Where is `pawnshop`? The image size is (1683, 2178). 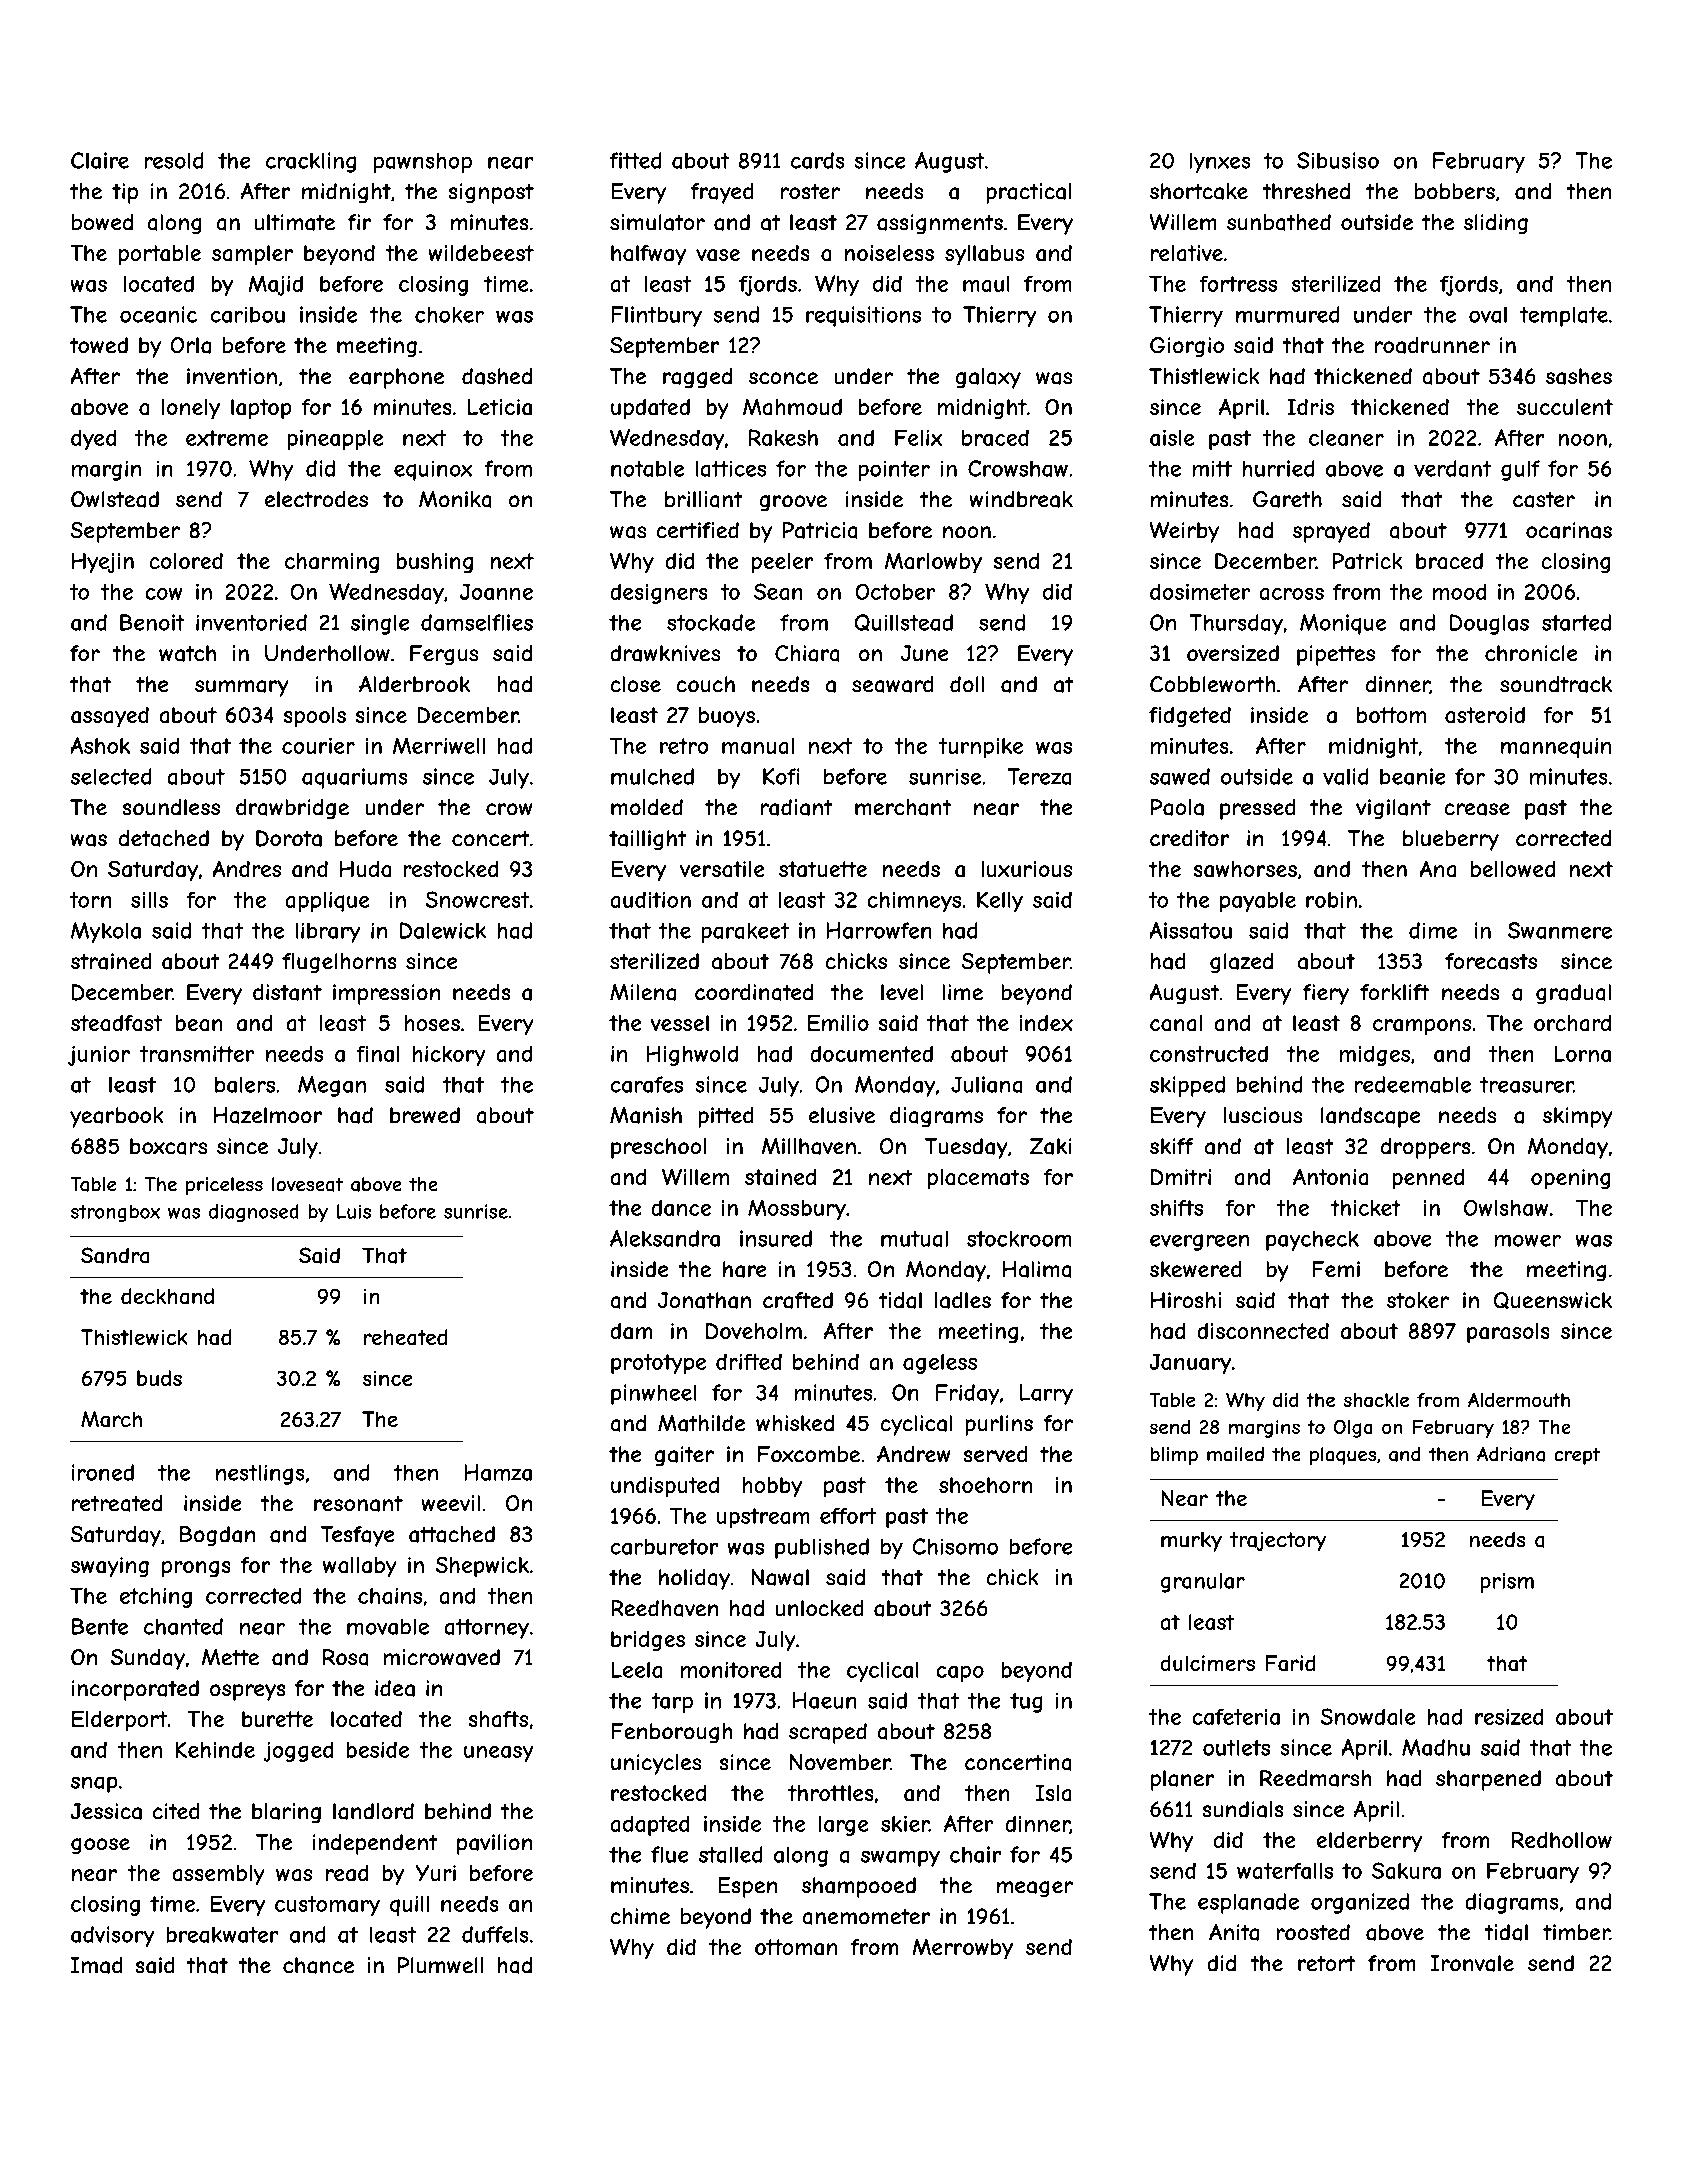 pawnshop is located at coordinates (423, 162).
